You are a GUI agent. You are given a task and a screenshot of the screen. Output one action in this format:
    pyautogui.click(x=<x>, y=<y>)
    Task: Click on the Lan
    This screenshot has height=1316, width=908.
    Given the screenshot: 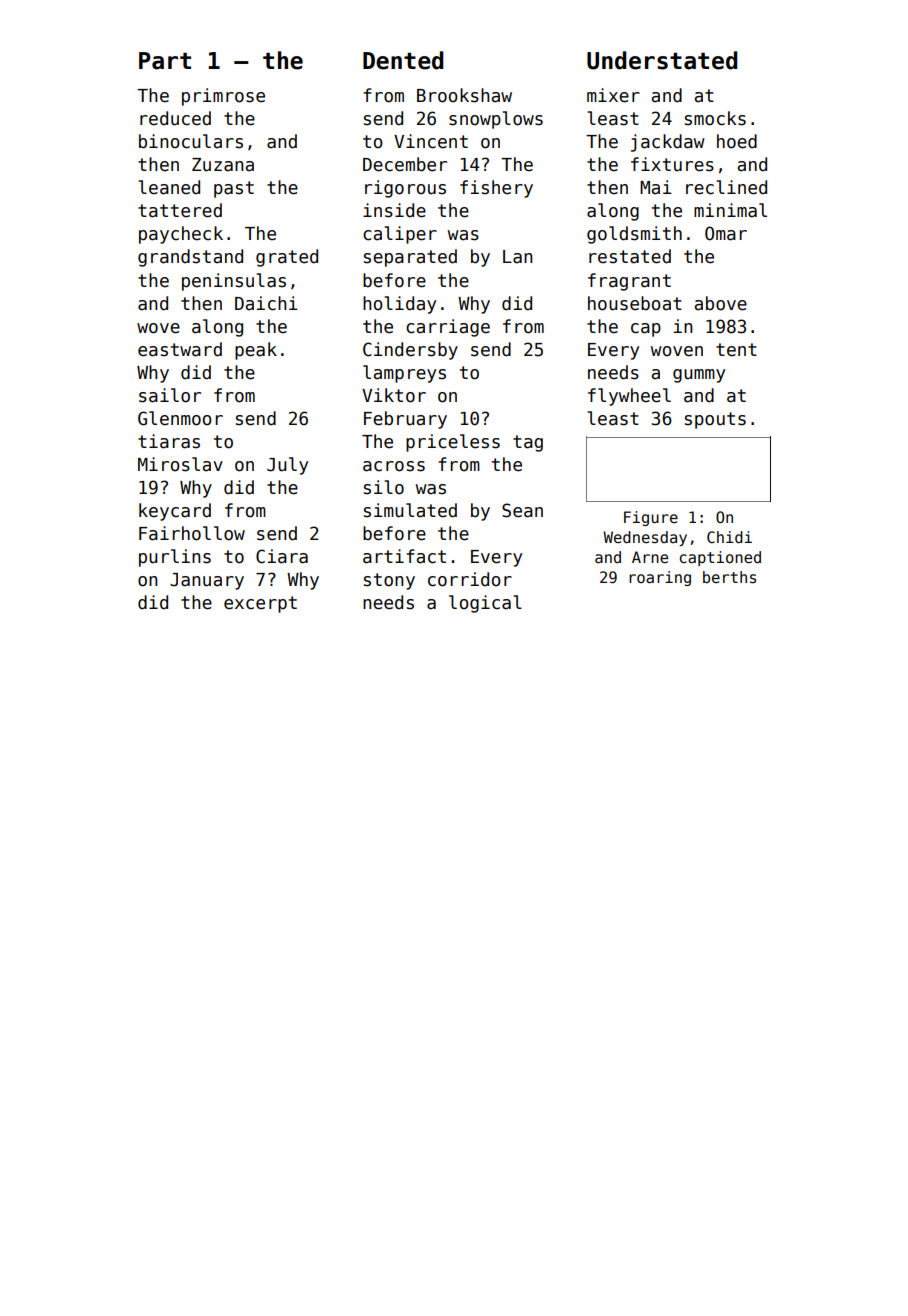 What is the action you would take?
    pyautogui.click(x=517, y=257)
